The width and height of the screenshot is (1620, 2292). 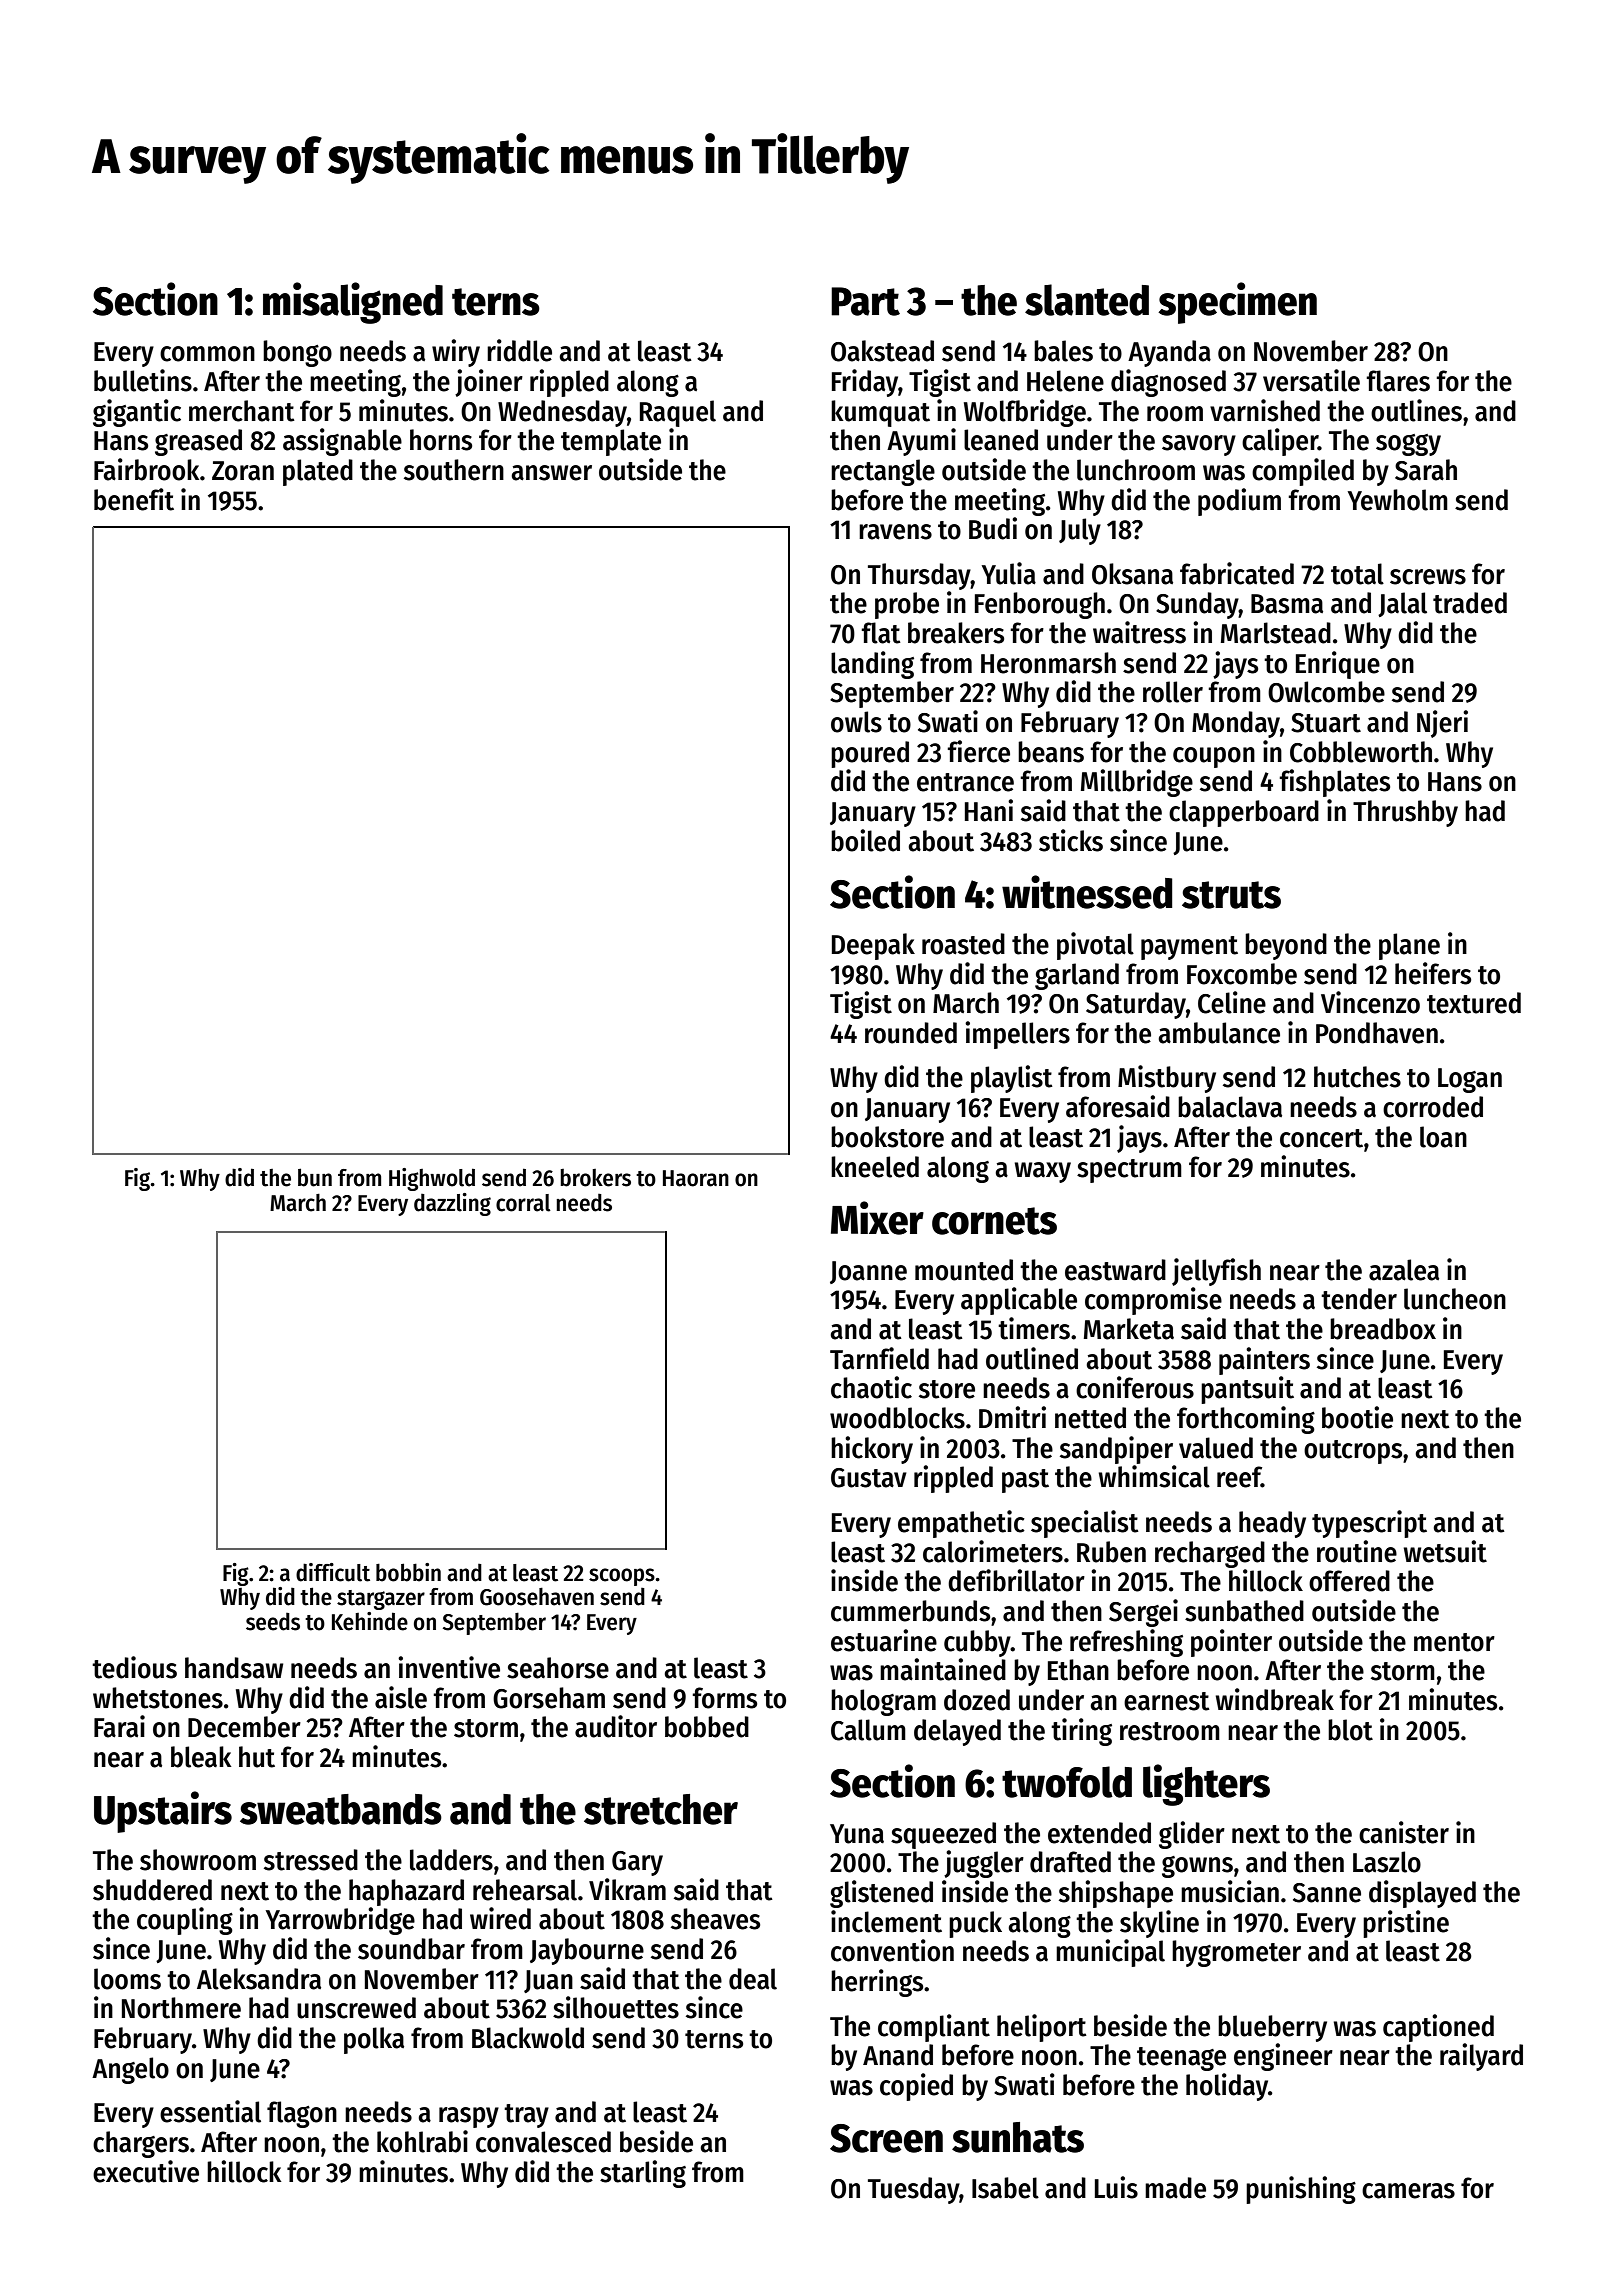 I want to click on spectrum, so click(x=1129, y=1171).
